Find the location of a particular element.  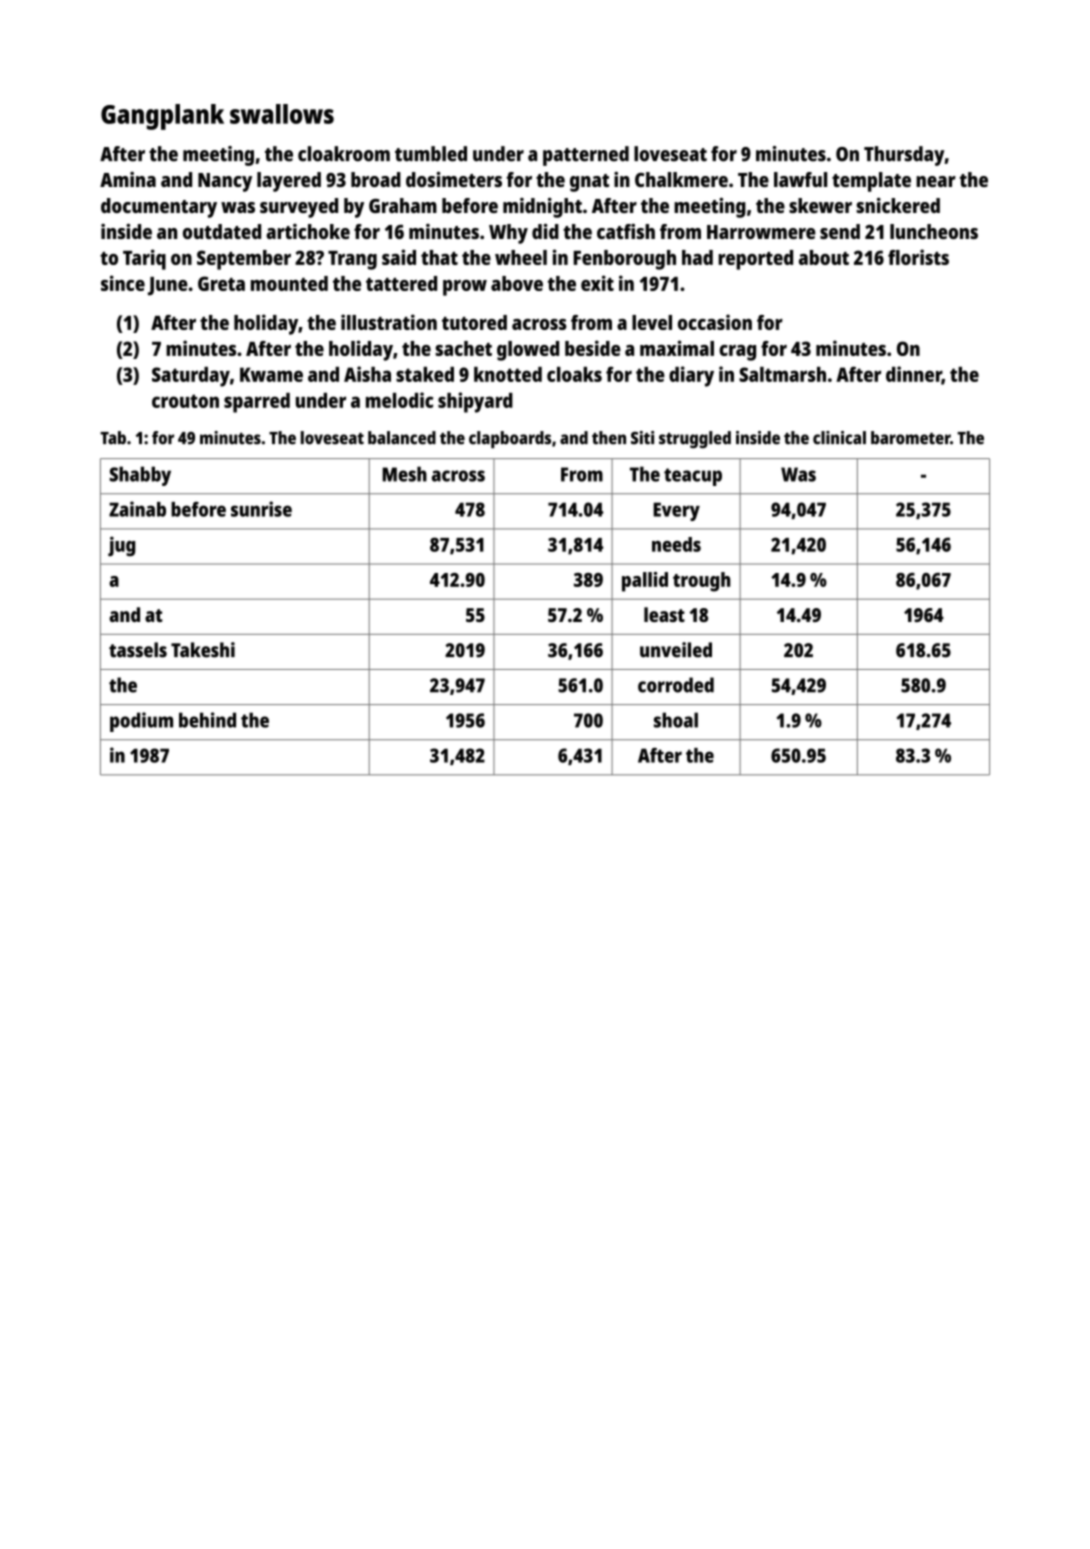

Takeshi is located at coordinates (203, 650).
